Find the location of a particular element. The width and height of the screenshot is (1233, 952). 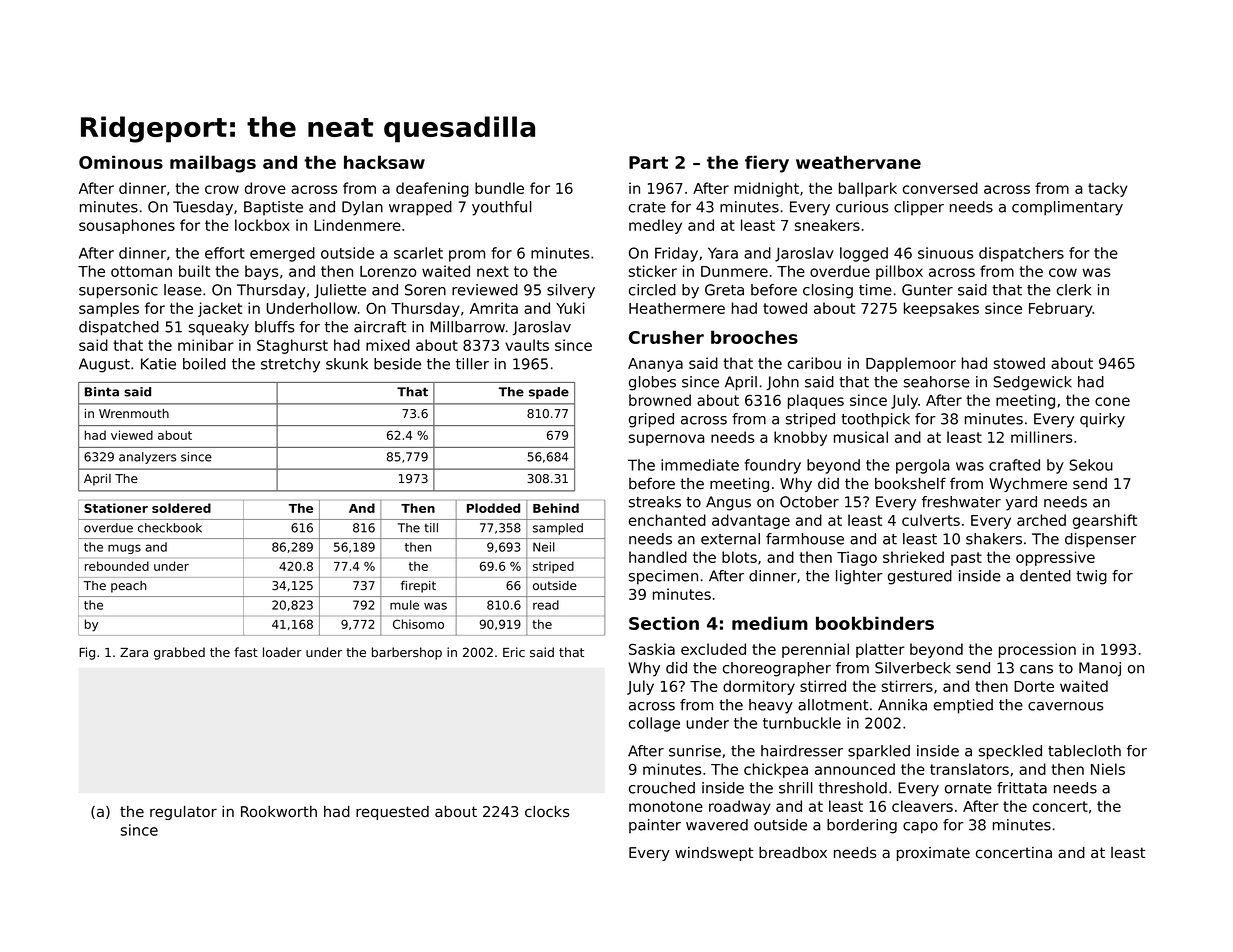

Wychmere is located at coordinates (1028, 485).
